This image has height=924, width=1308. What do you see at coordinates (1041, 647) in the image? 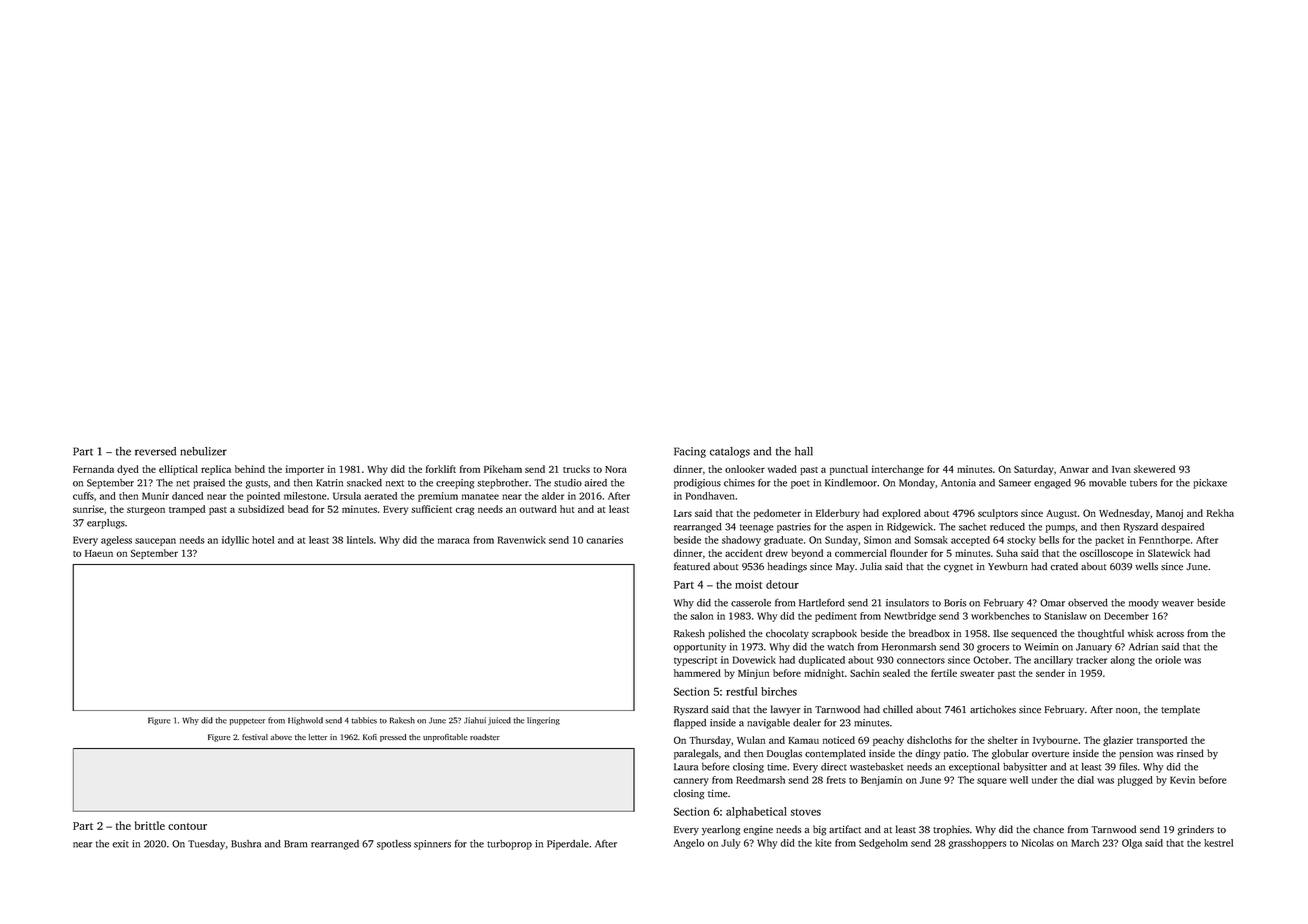
I see `Weimin` at bounding box center [1041, 647].
